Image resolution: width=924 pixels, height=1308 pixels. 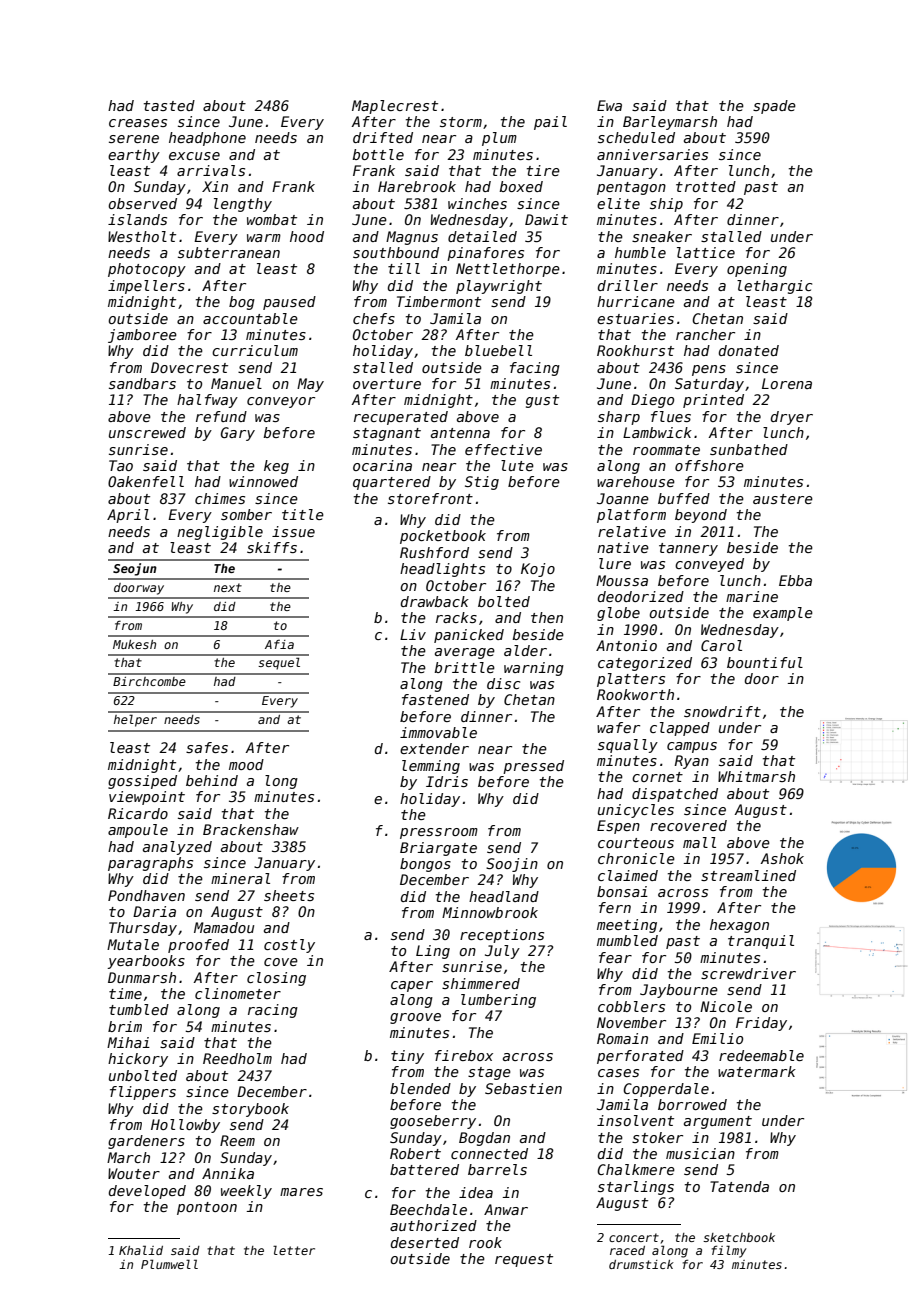 What do you see at coordinates (395, 107) in the document?
I see `Maplecrest` at bounding box center [395, 107].
